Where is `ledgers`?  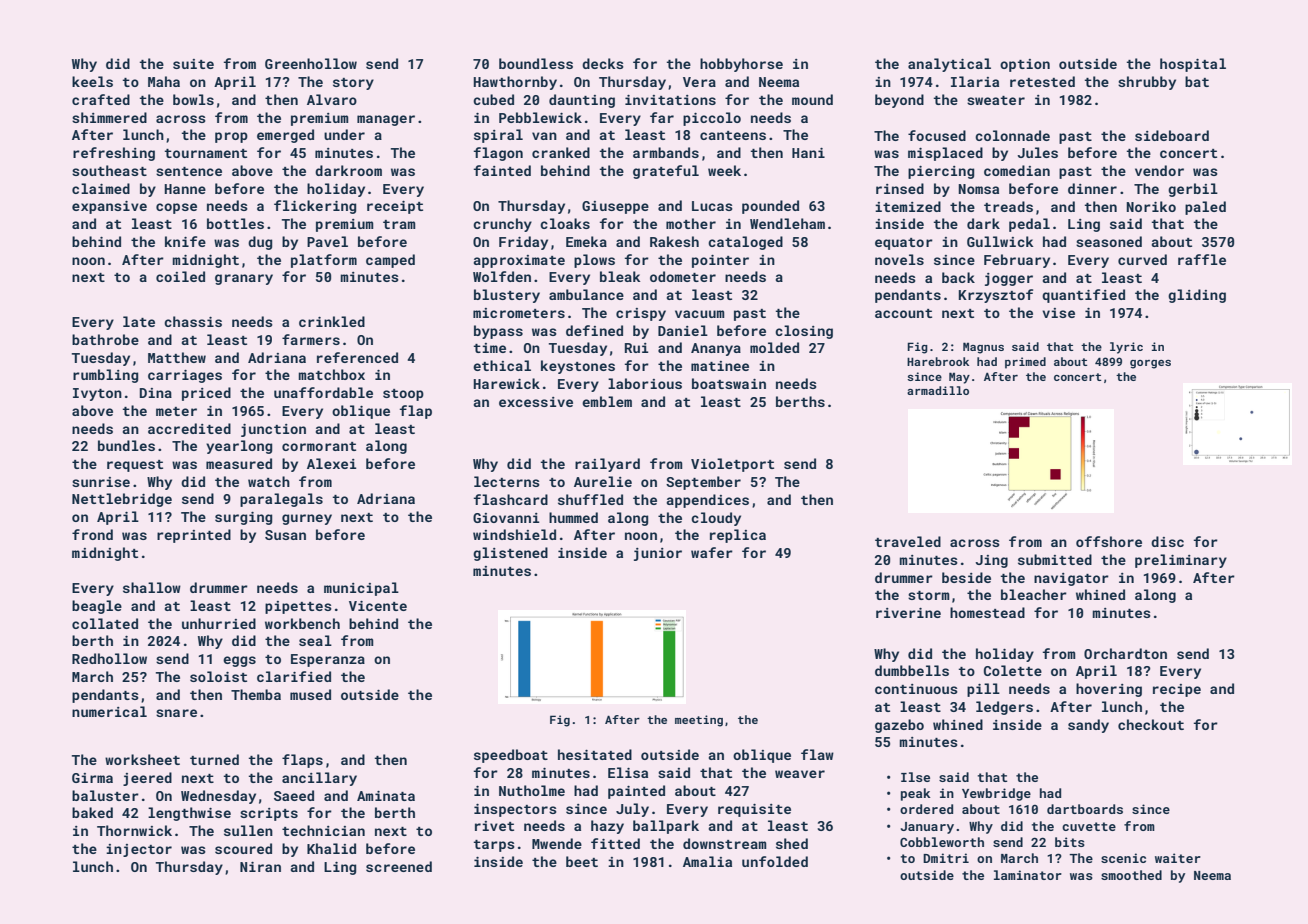 ledgers is located at coordinates (1004, 708).
